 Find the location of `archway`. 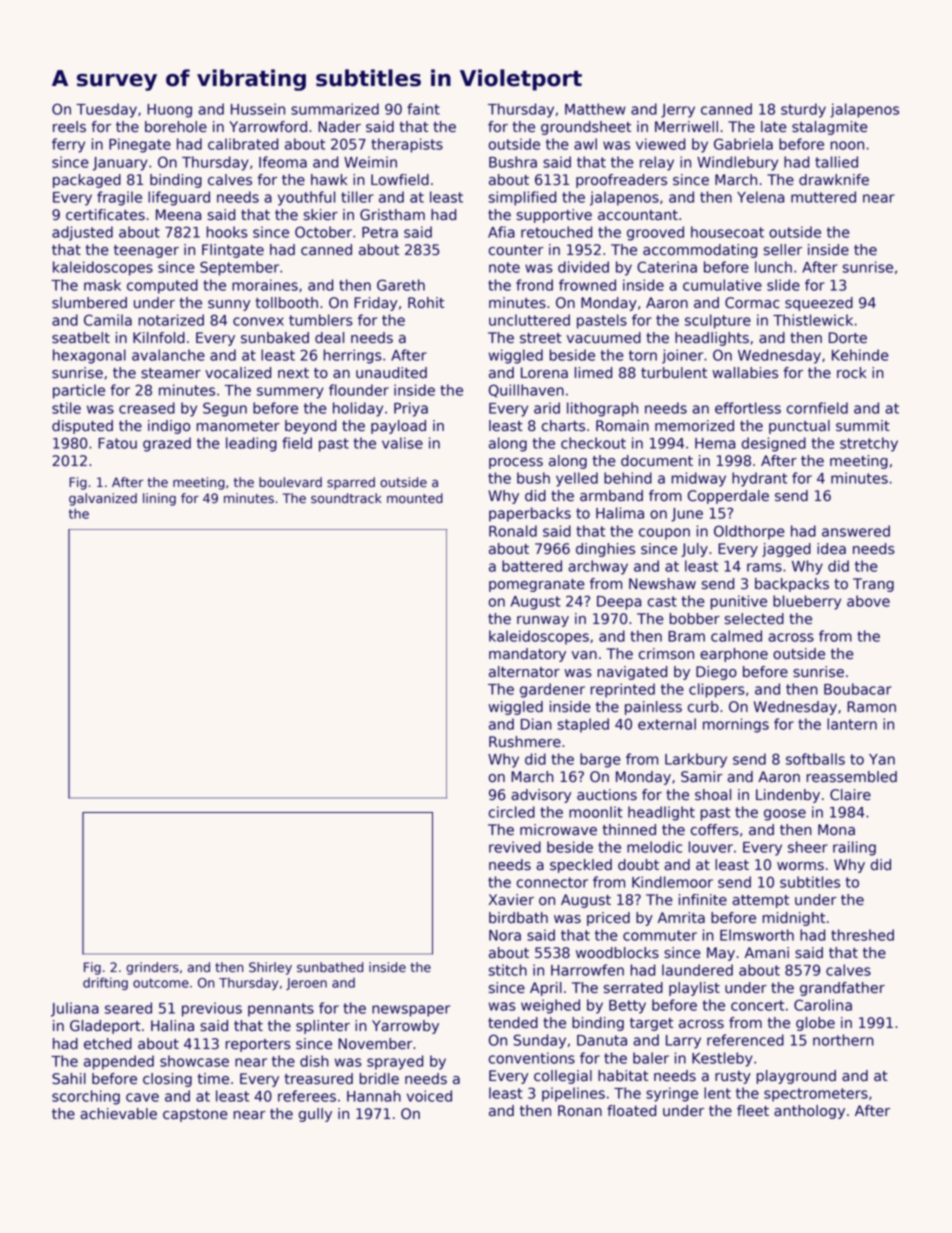

archway is located at coordinates (598, 567).
